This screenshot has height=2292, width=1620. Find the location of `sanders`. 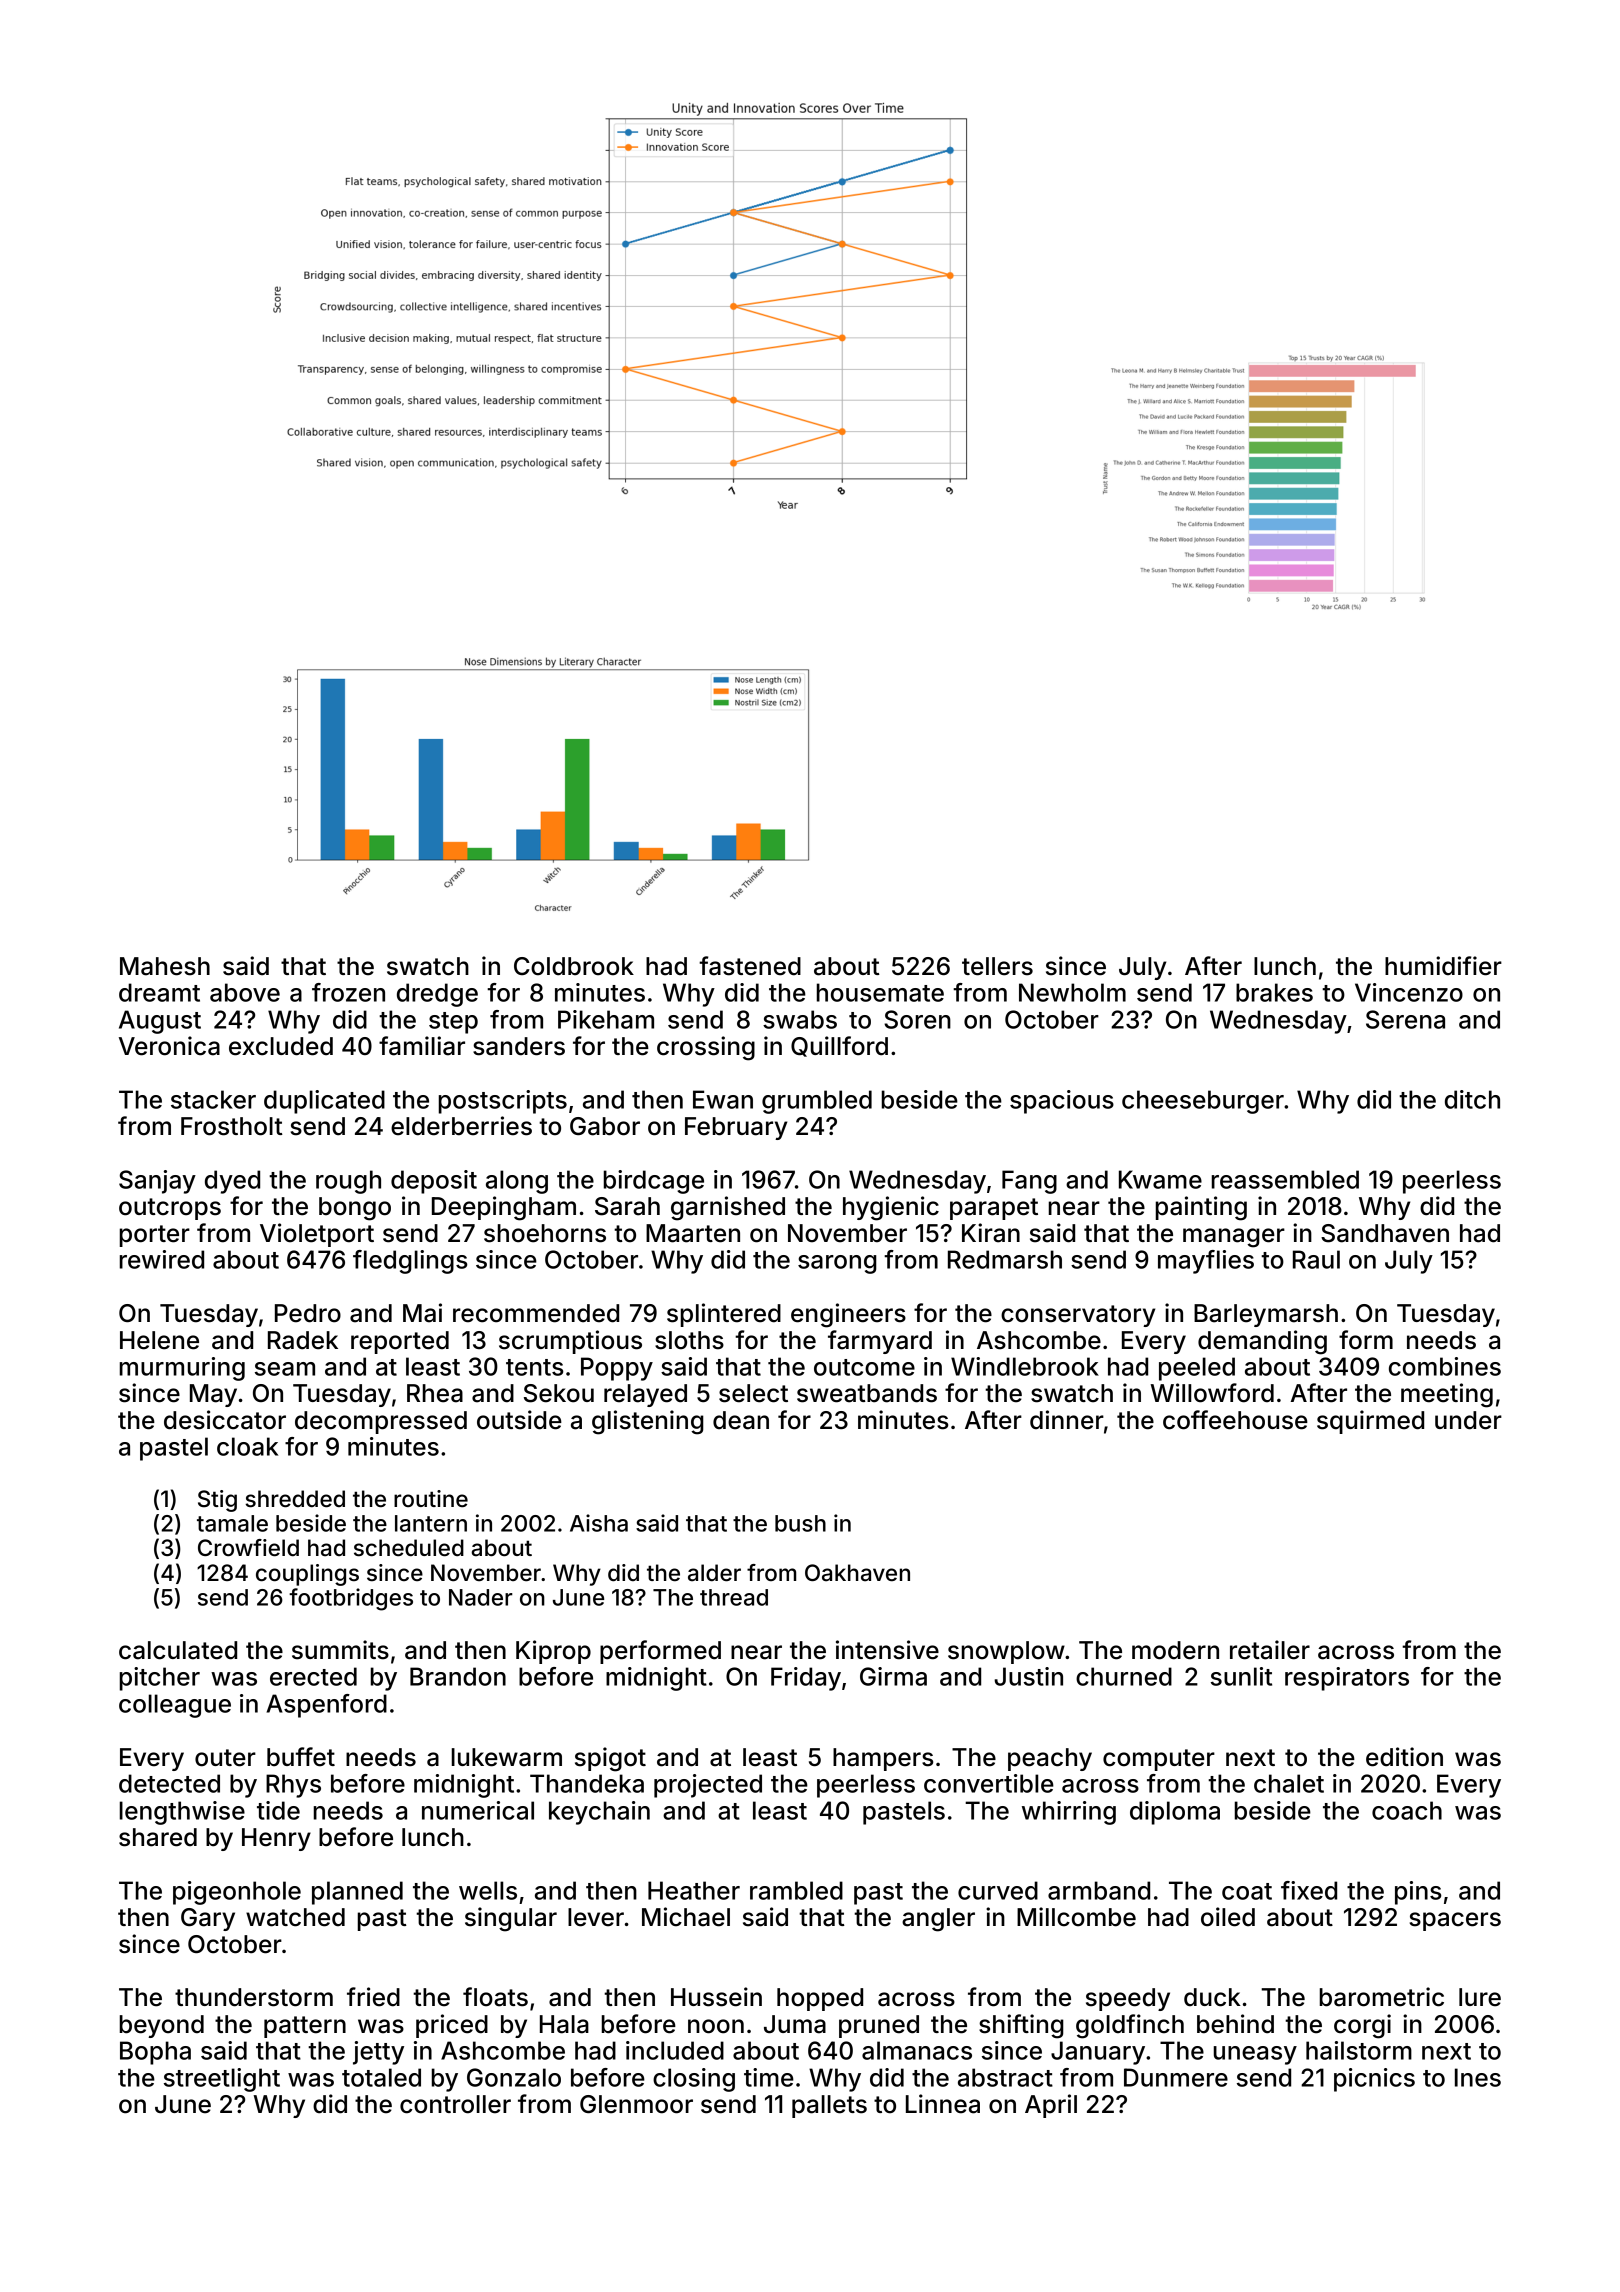

sanders is located at coordinates (519, 1046).
